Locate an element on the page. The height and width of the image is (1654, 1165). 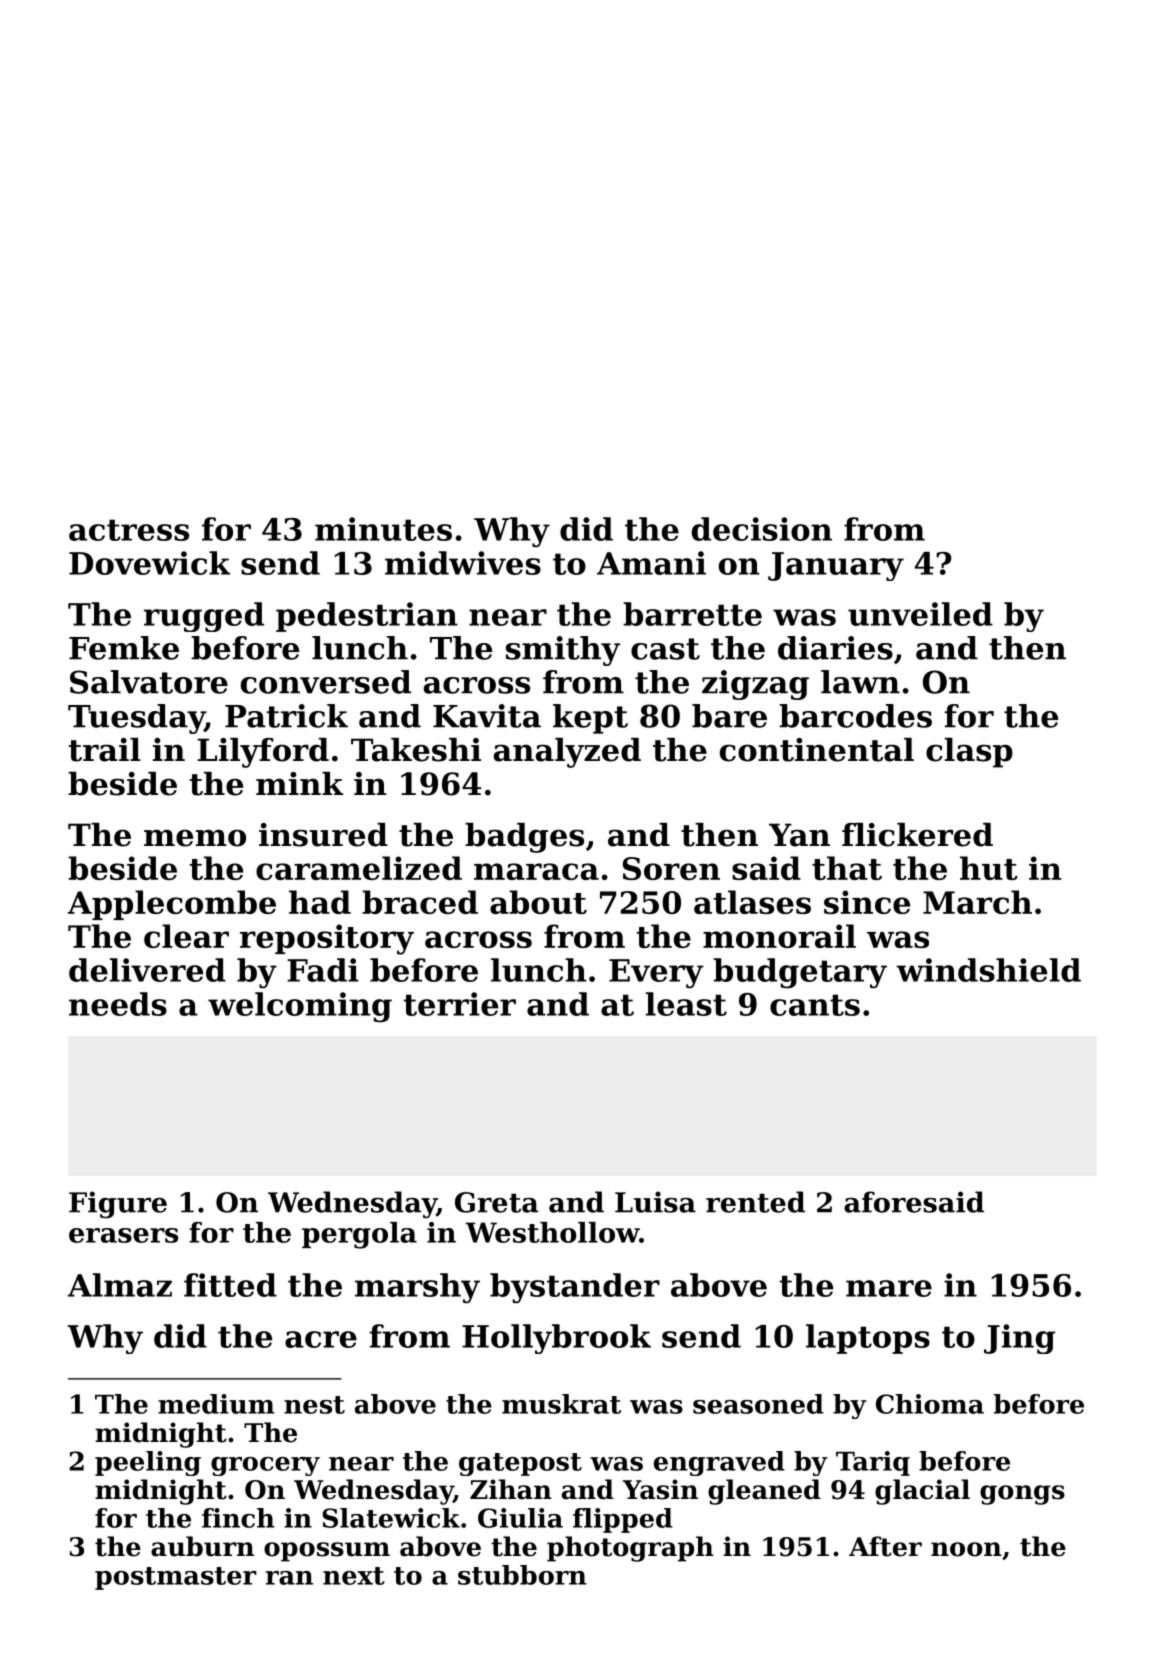
Dovewick is located at coordinates (149, 563).
